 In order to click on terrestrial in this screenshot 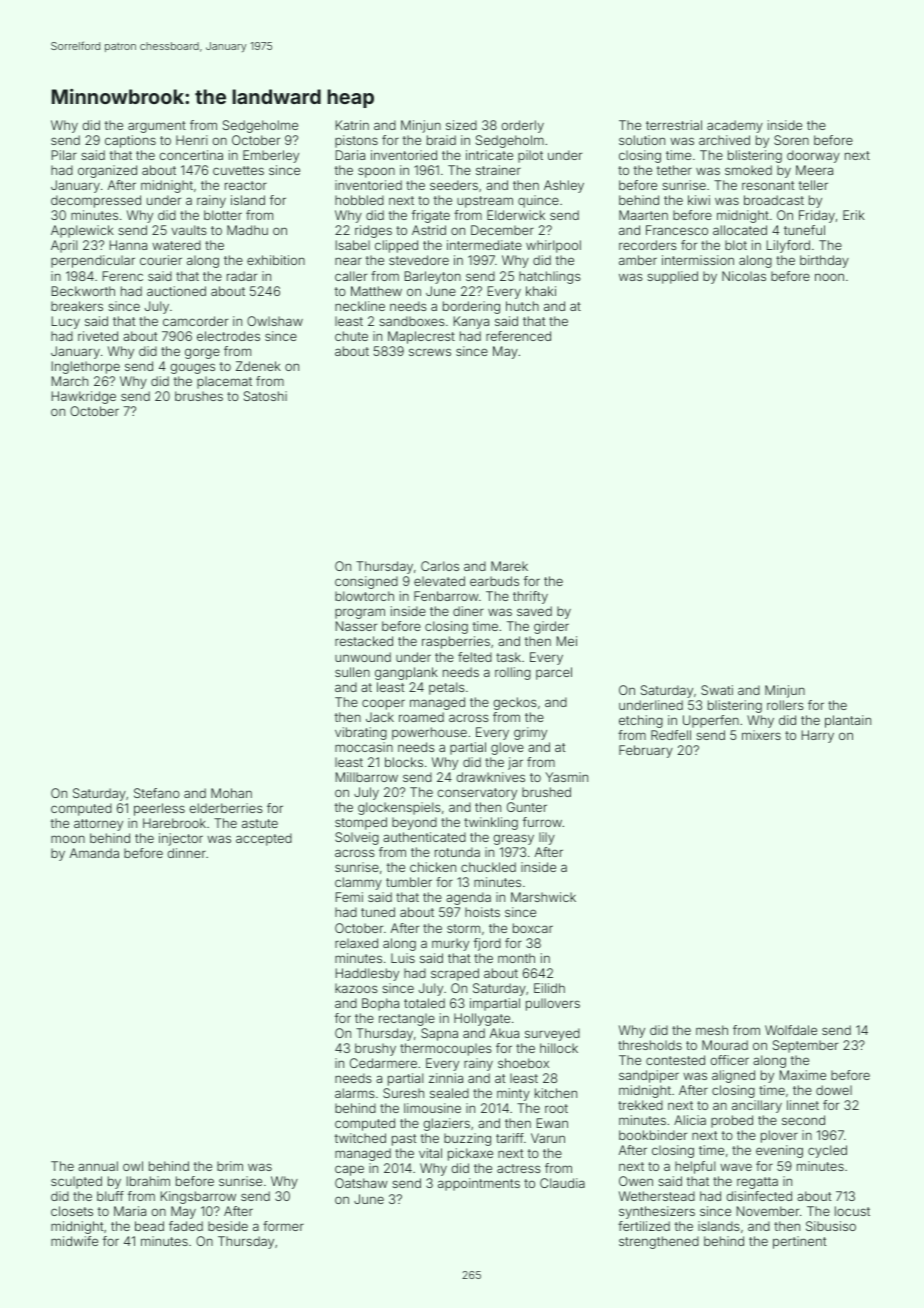, I will do `click(674, 125)`.
